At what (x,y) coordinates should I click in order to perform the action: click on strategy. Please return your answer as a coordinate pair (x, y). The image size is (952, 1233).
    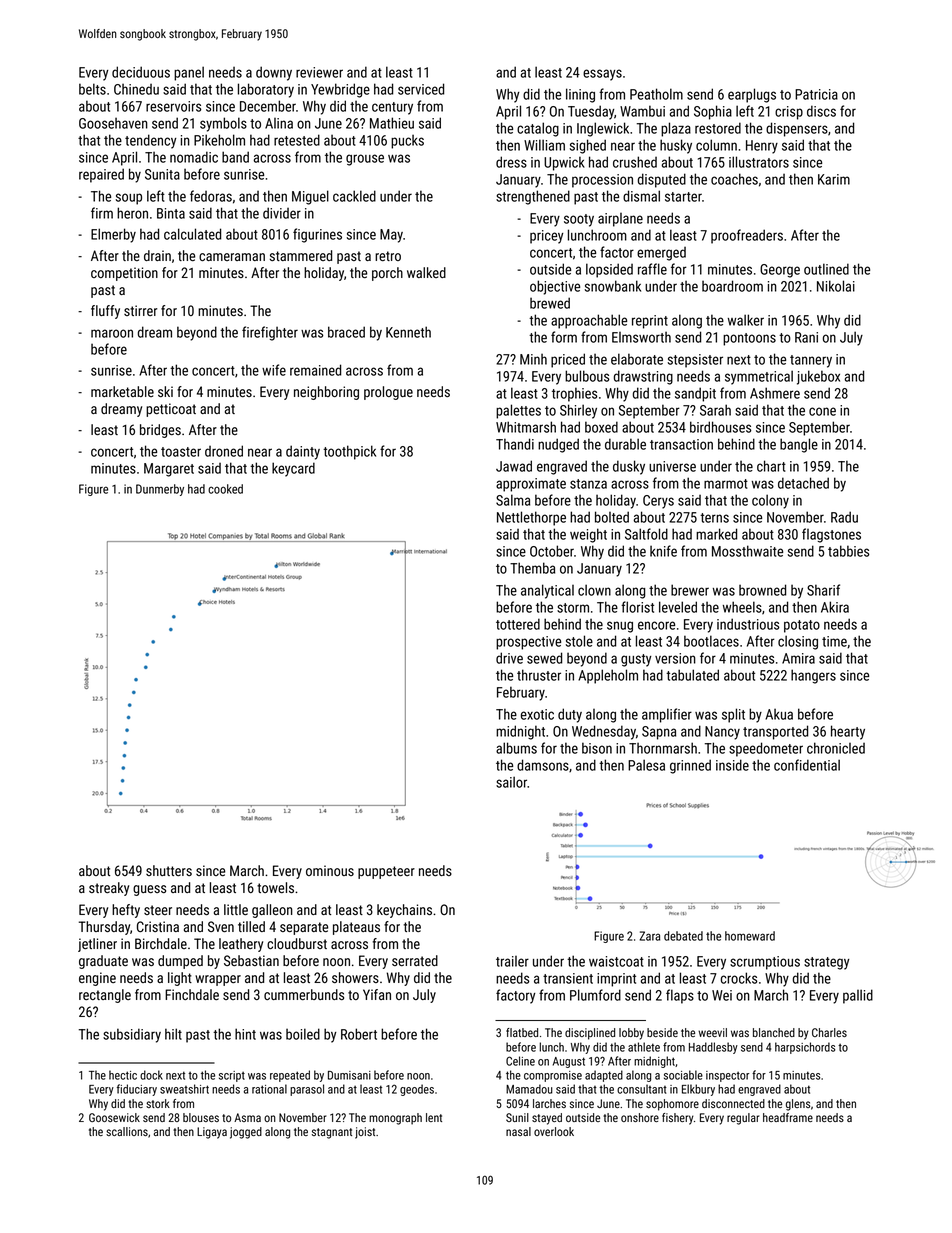
    Looking at the image, I should click on (827, 963).
